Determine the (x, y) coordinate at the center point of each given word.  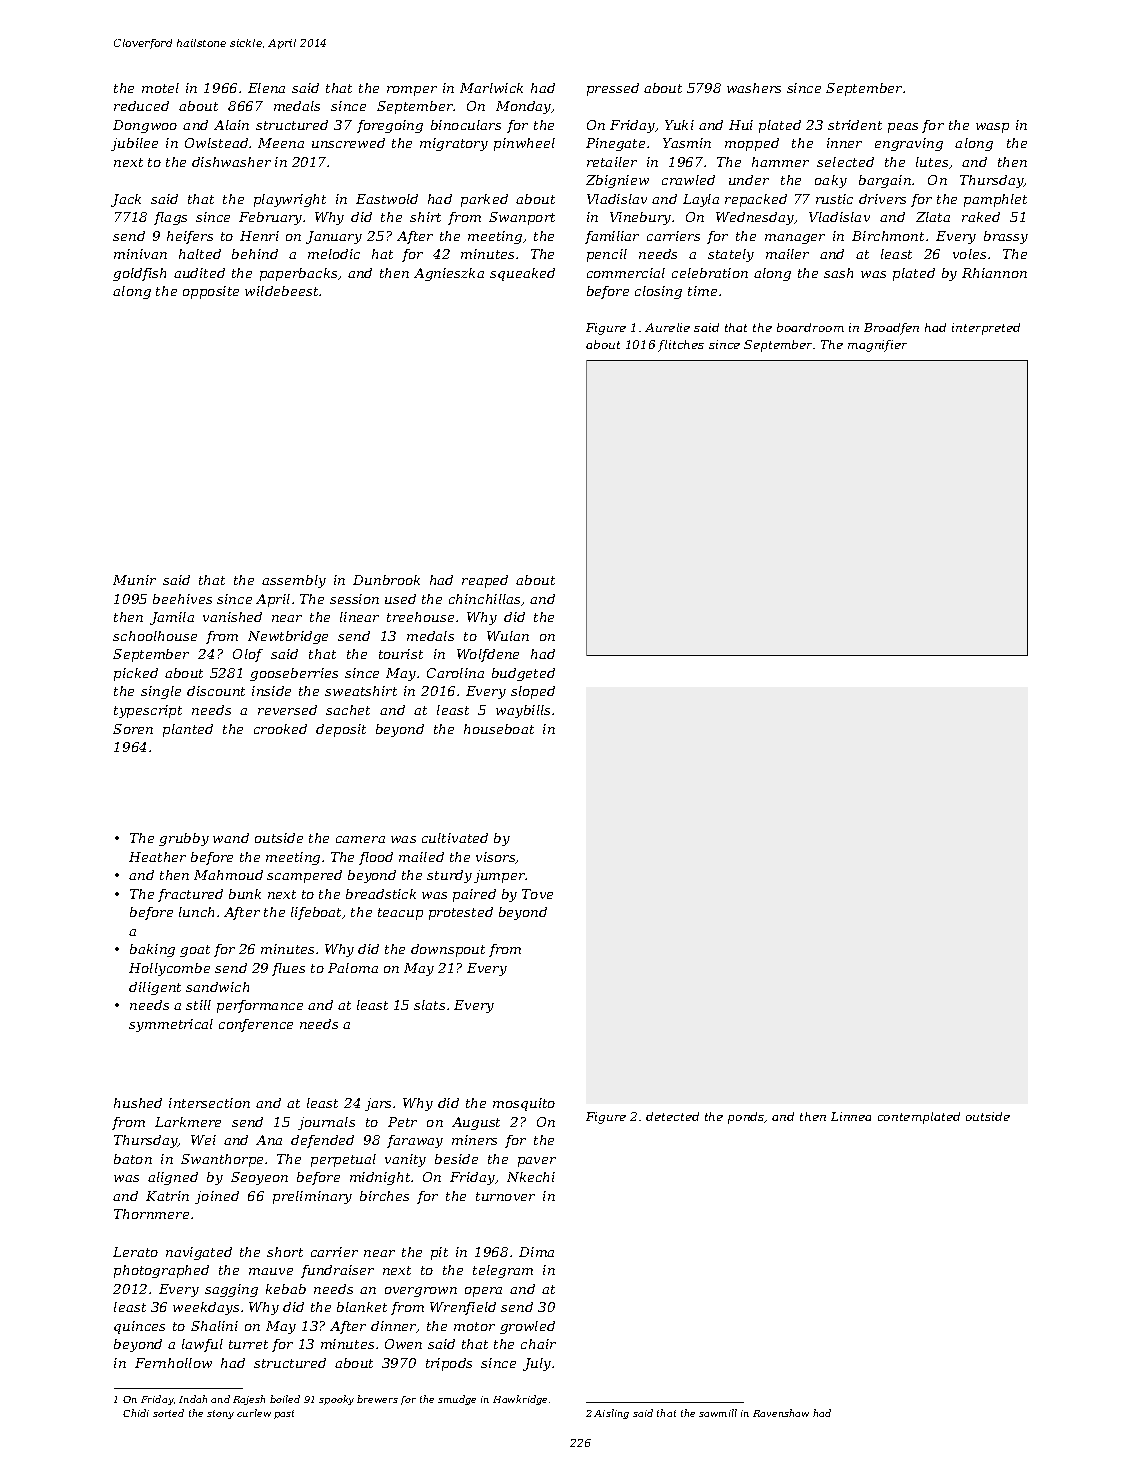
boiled (285, 1399)
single (161, 692)
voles (969, 254)
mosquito (524, 1104)
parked (484, 200)
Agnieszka (449, 274)
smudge (457, 1400)
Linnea (851, 1116)
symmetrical (171, 1025)
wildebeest (281, 291)
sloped (533, 692)
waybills (523, 711)
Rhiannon (994, 273)
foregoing (390, 126)
